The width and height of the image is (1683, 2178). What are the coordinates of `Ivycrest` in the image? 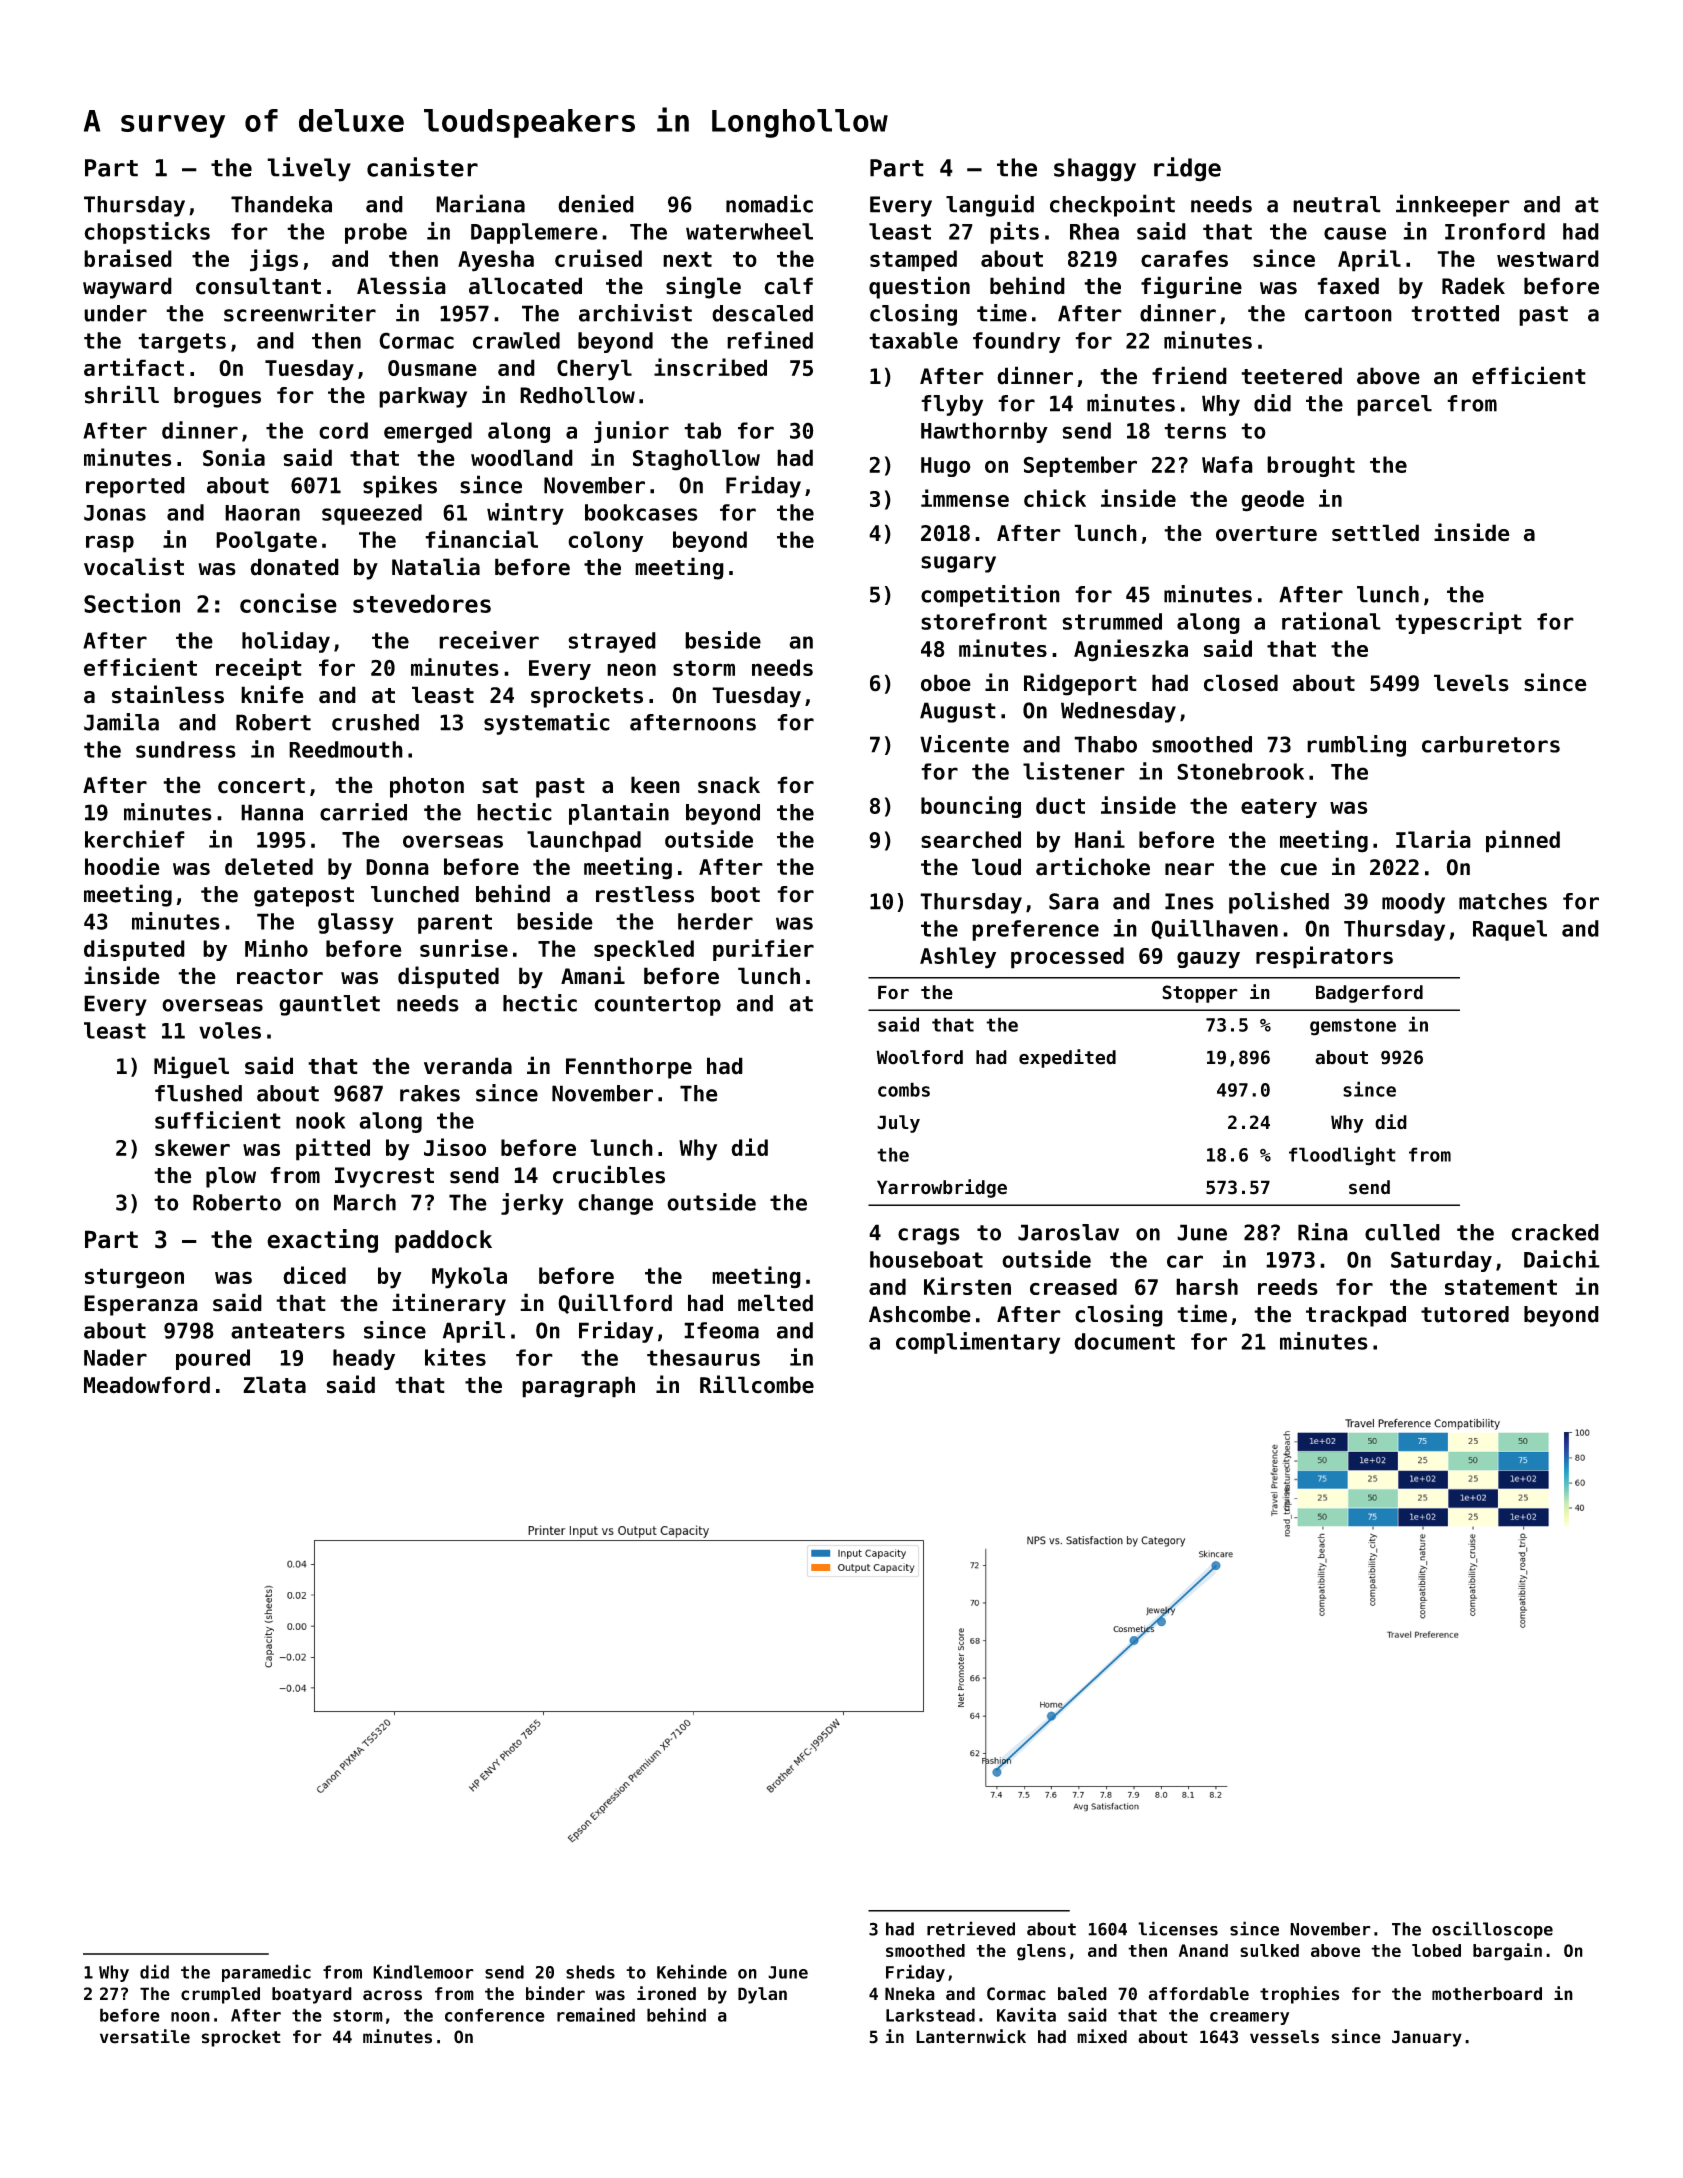 It's located at (384, 1177).
